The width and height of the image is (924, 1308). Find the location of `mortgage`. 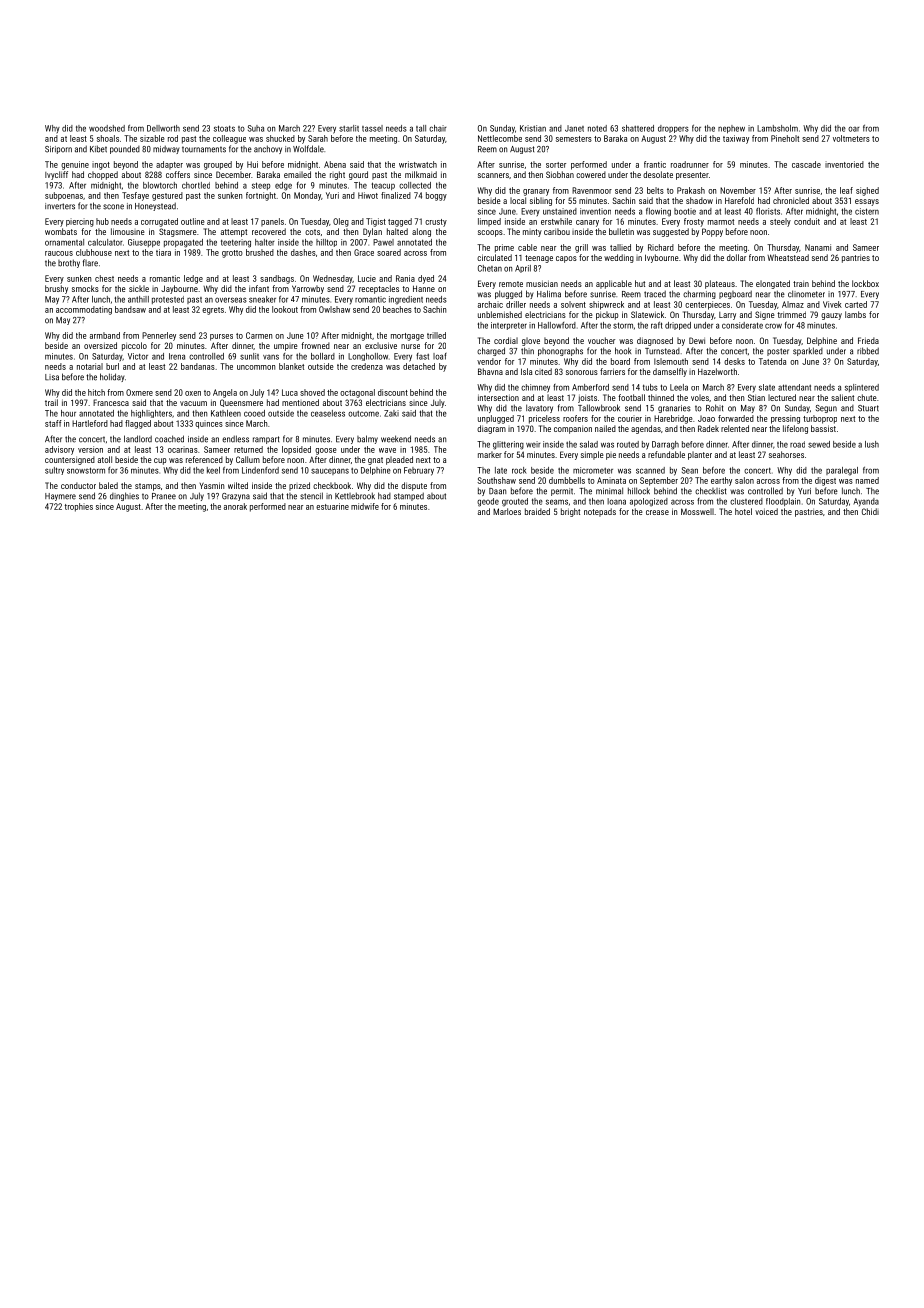

mortgage is located at coordinates (407, 337).
